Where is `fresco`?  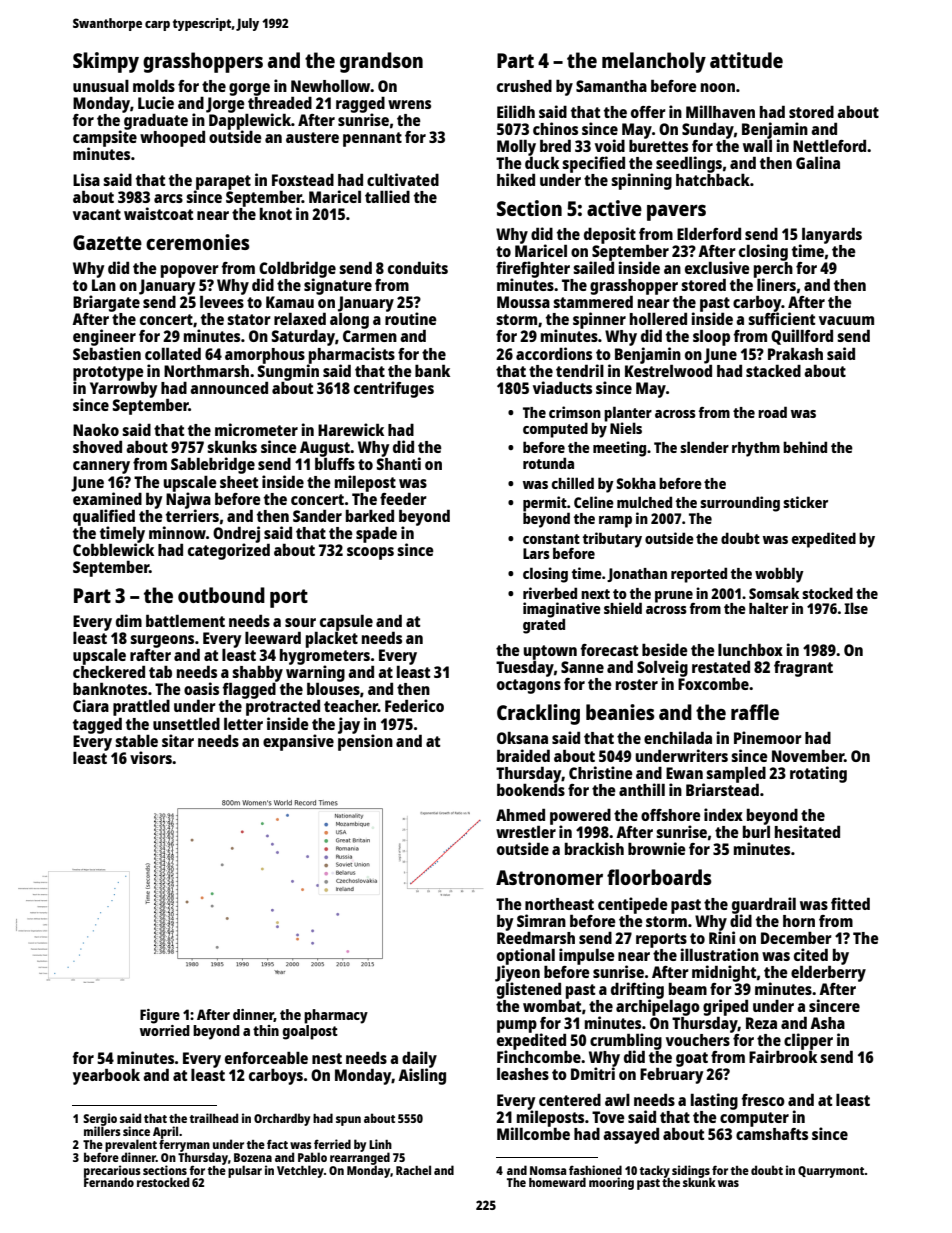
fresco is located at coordinates (763, 1100).
